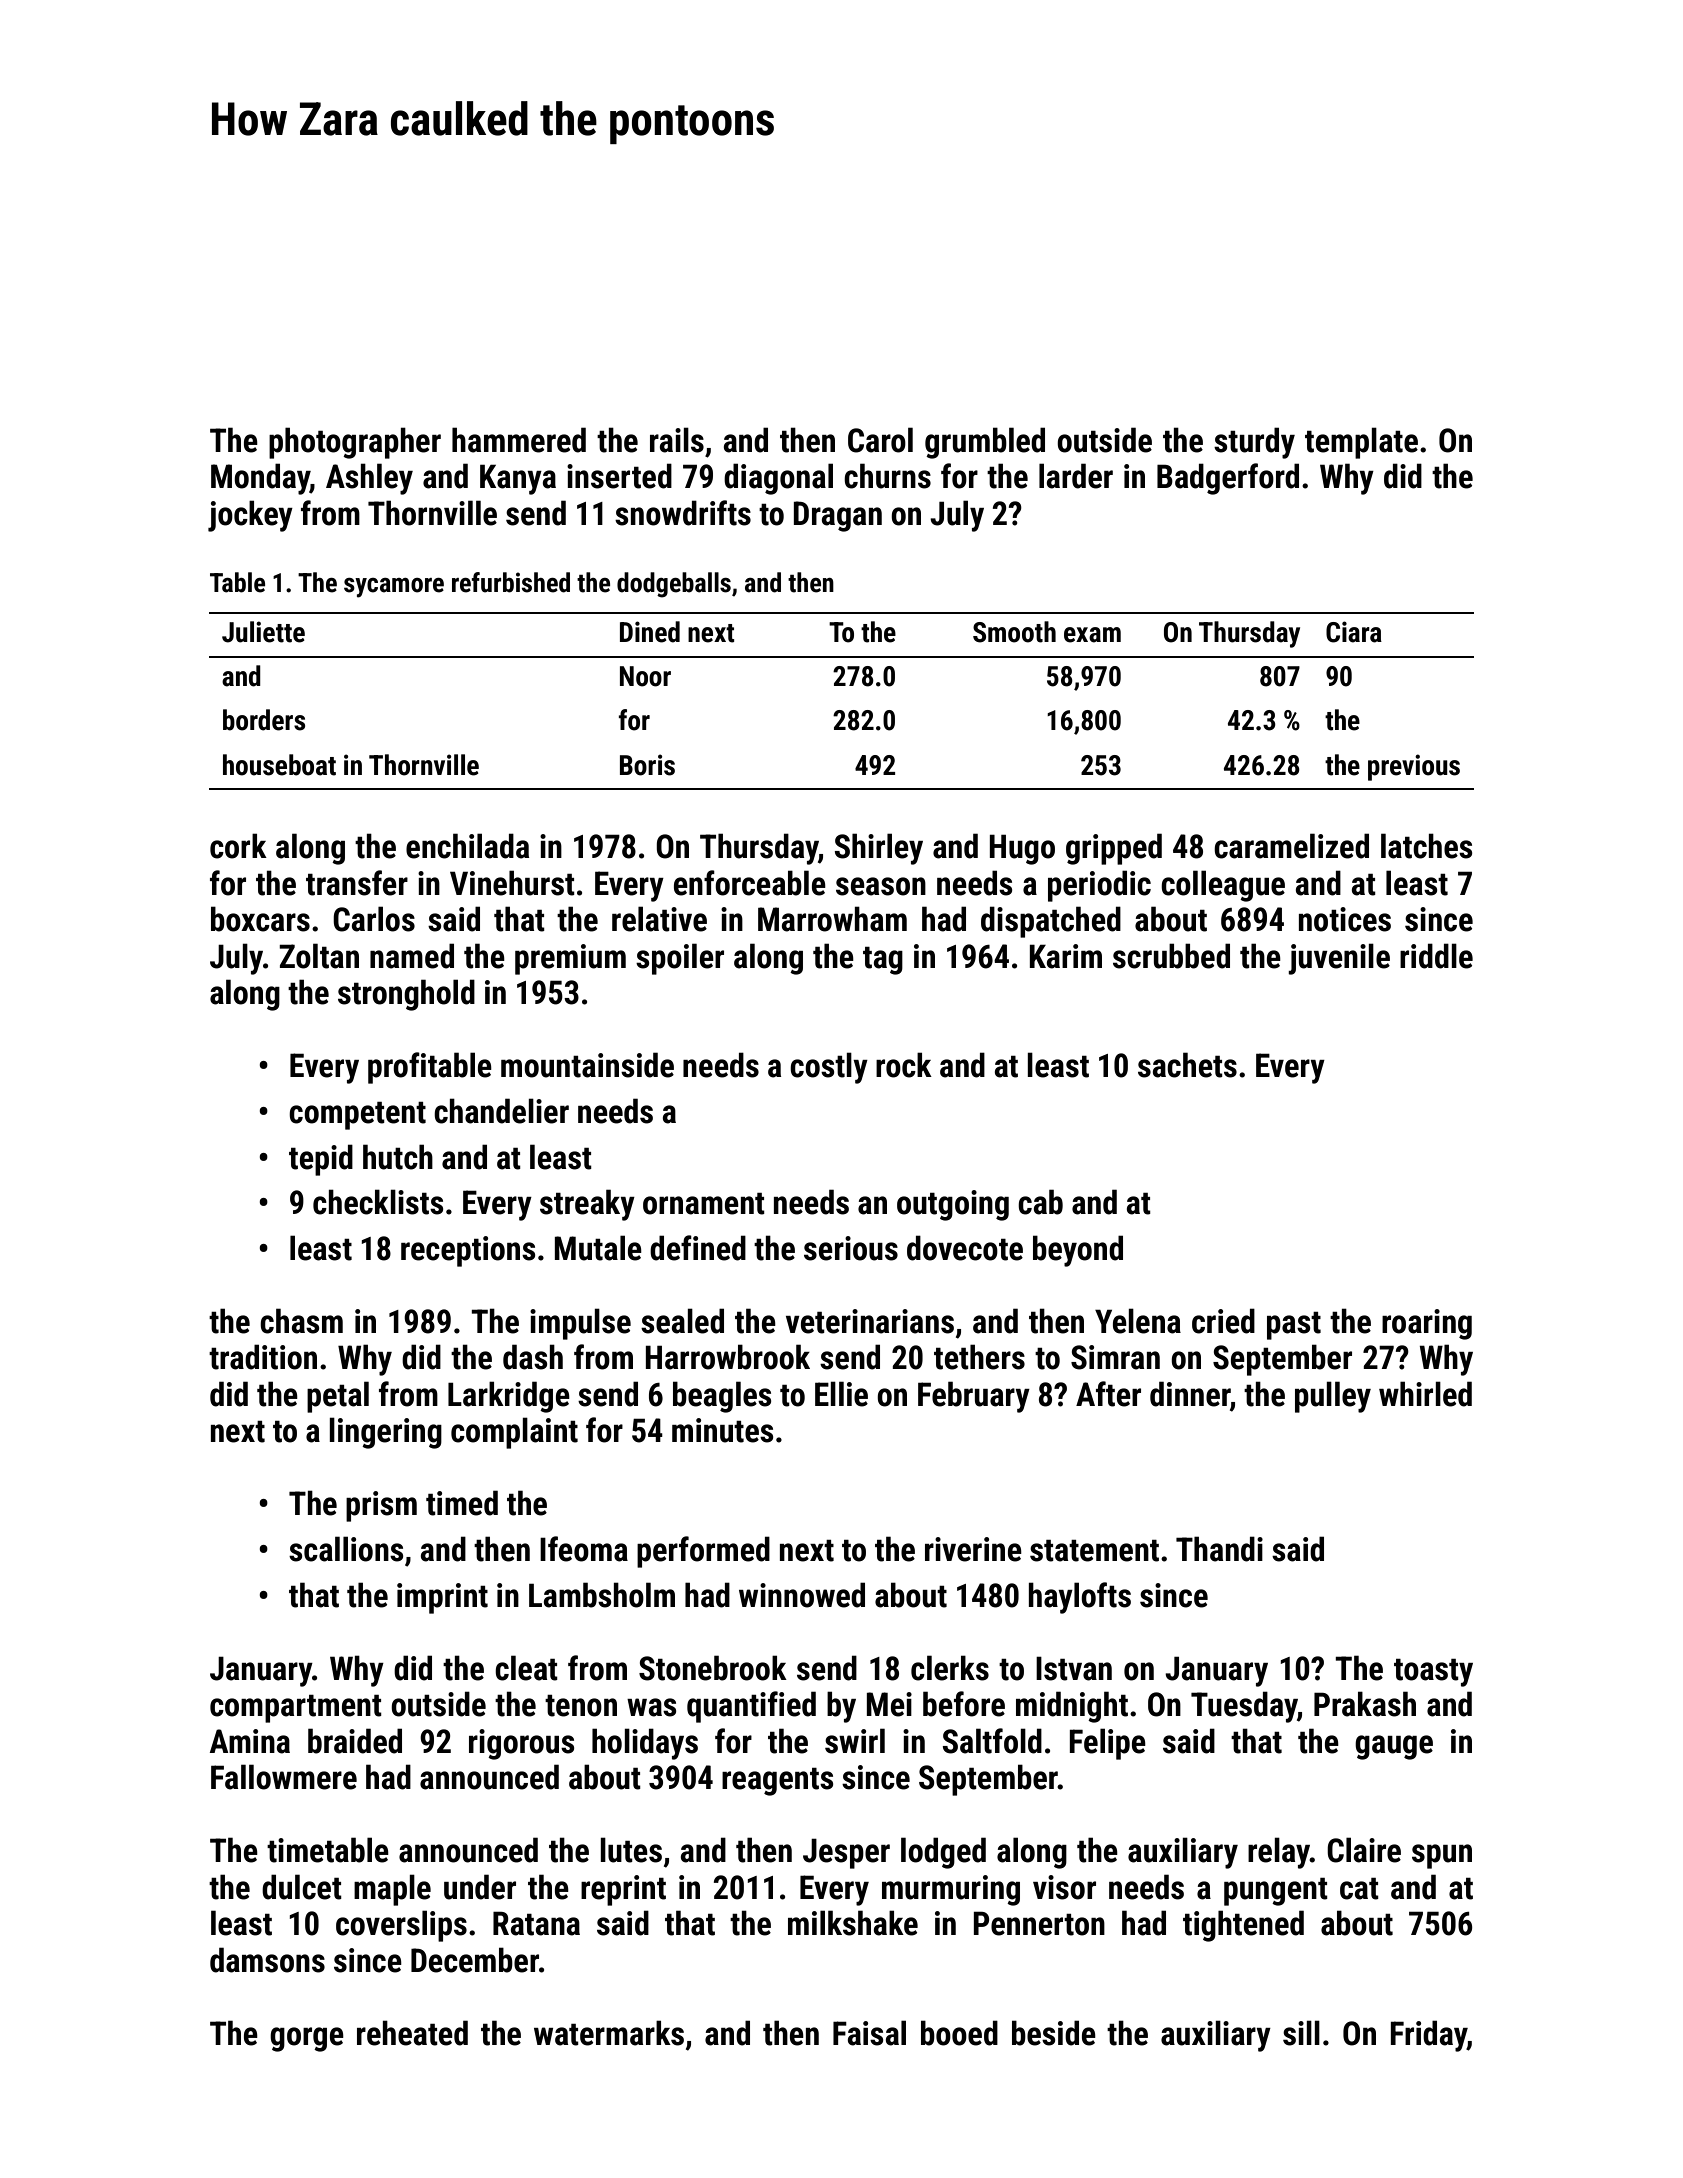 Image resolution: width=1683 pixels, height=2178 pixels. Describe the element at coordinates (751, 1707) in the screenshot. I see `quantified` at that location.
